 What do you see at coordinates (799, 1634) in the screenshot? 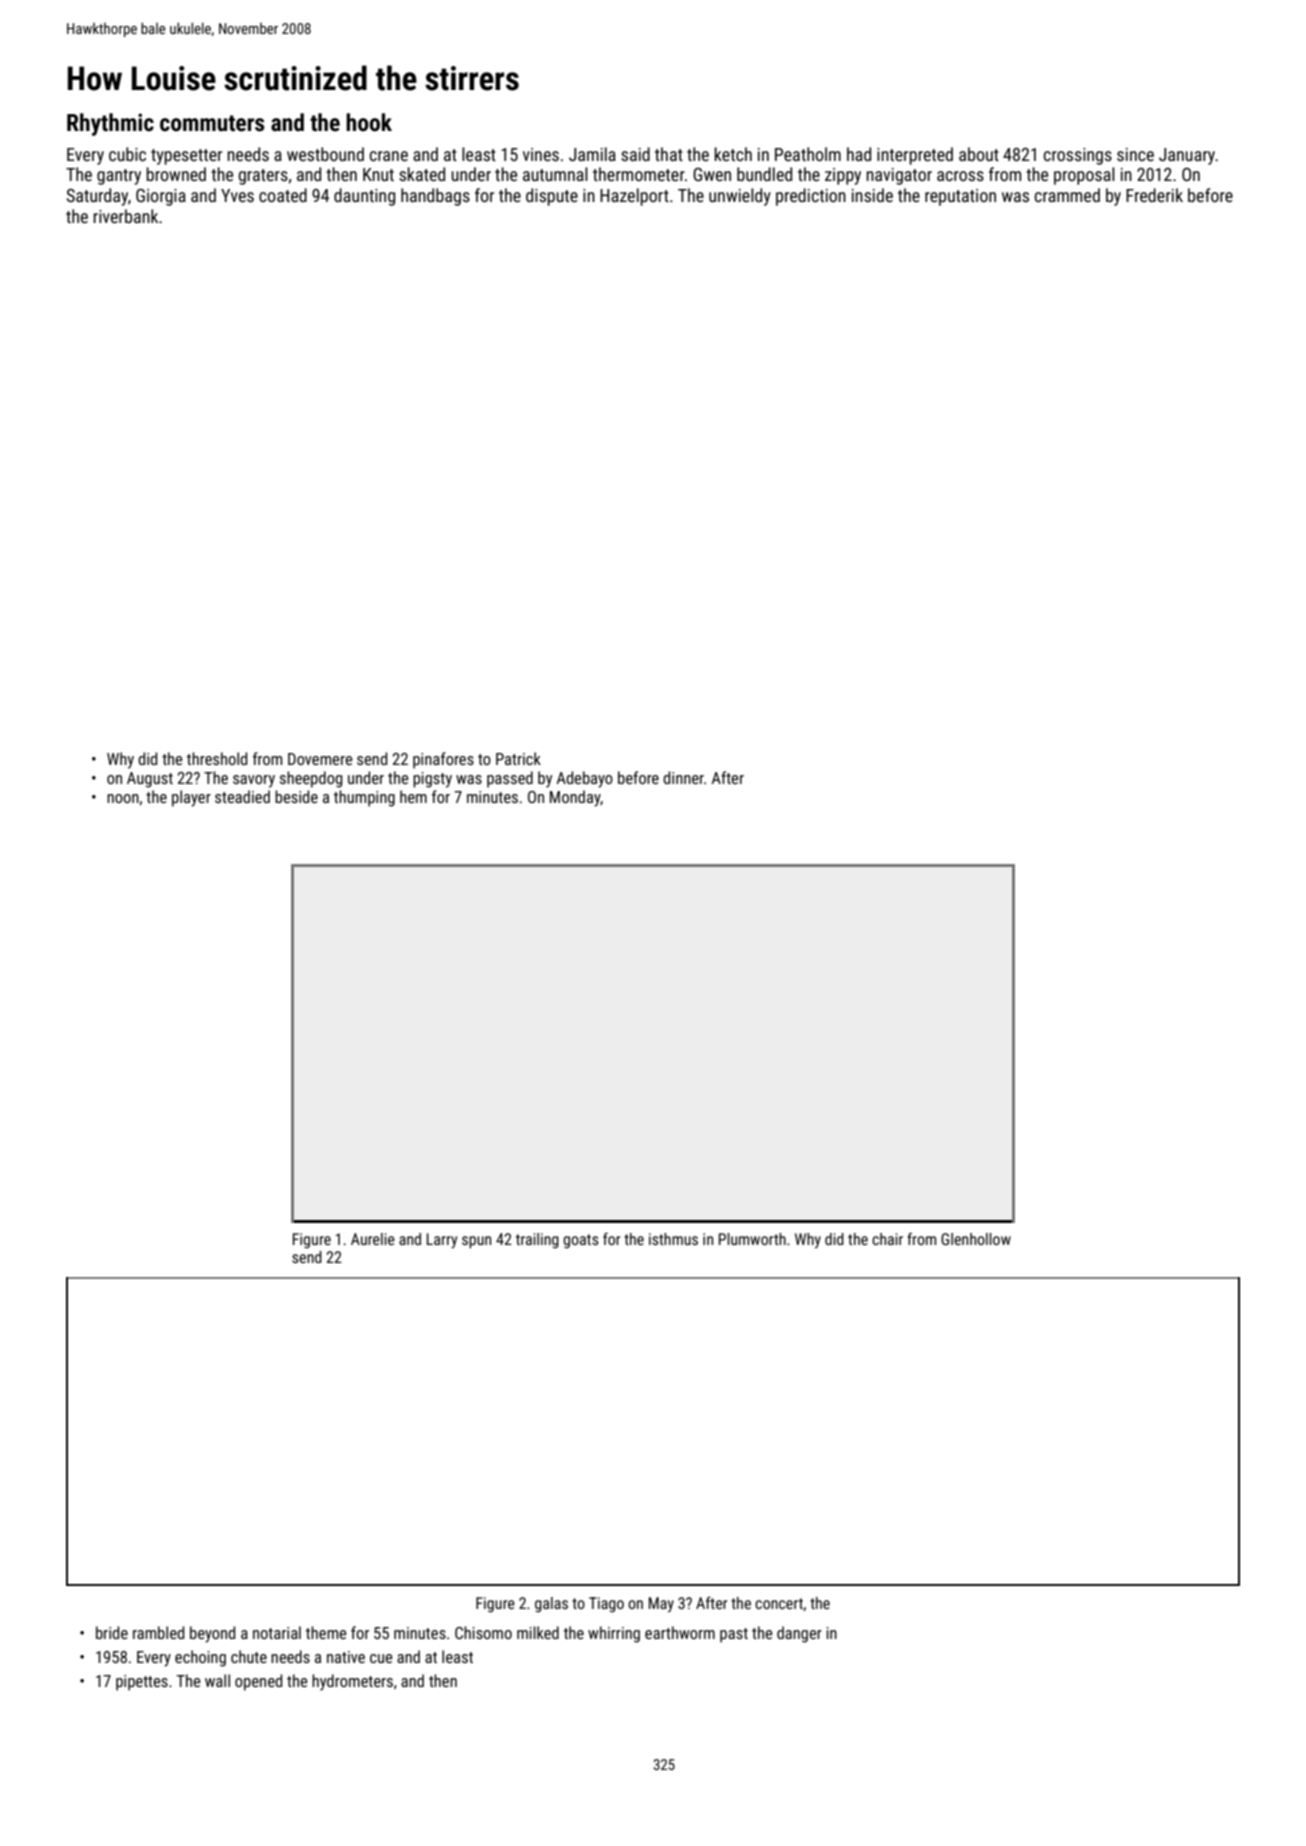
I see `danger` at bounding box center [799, 1634].
